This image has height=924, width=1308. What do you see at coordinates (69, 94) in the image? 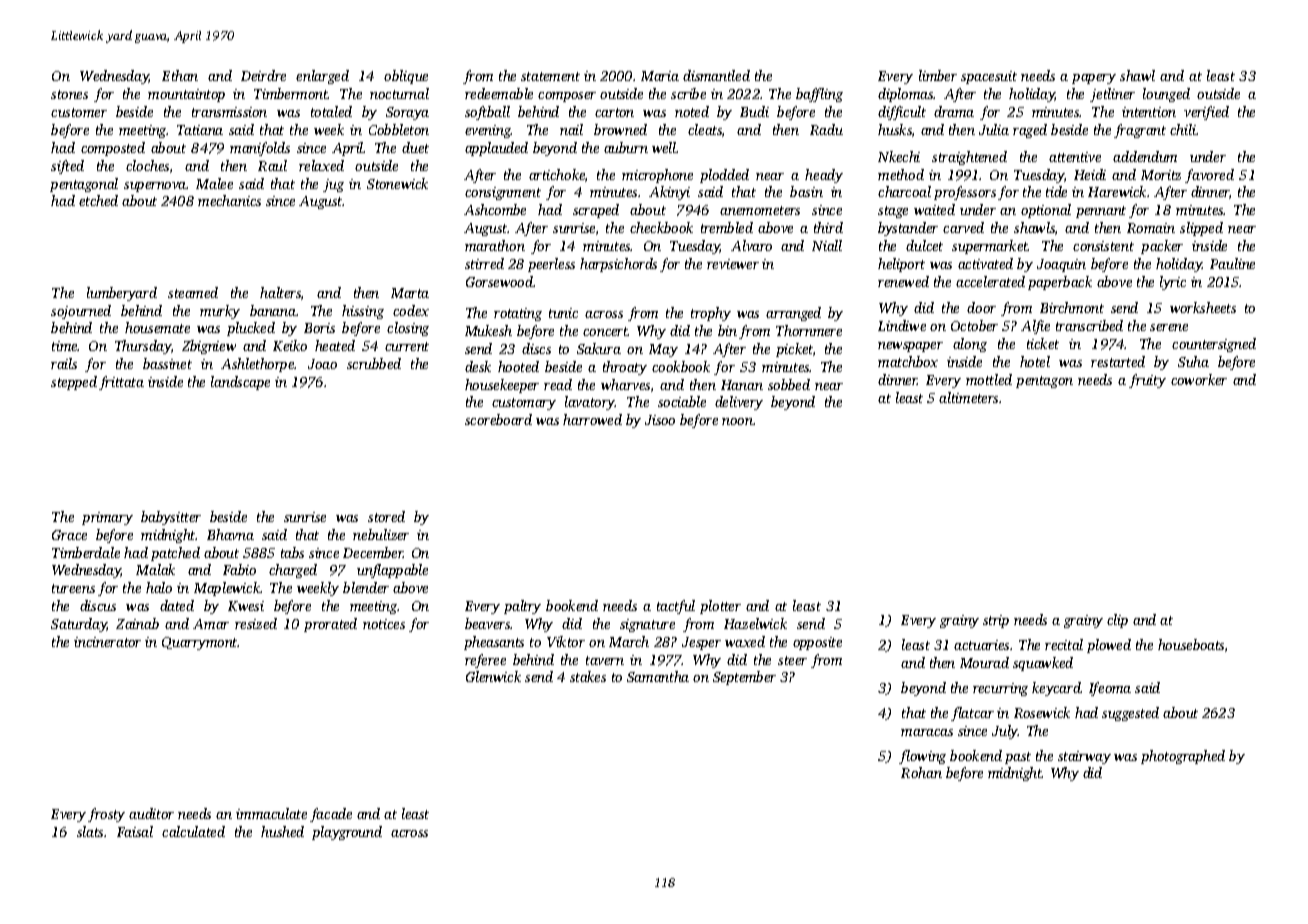
I see `stones` at bounding box center [69, 94].
